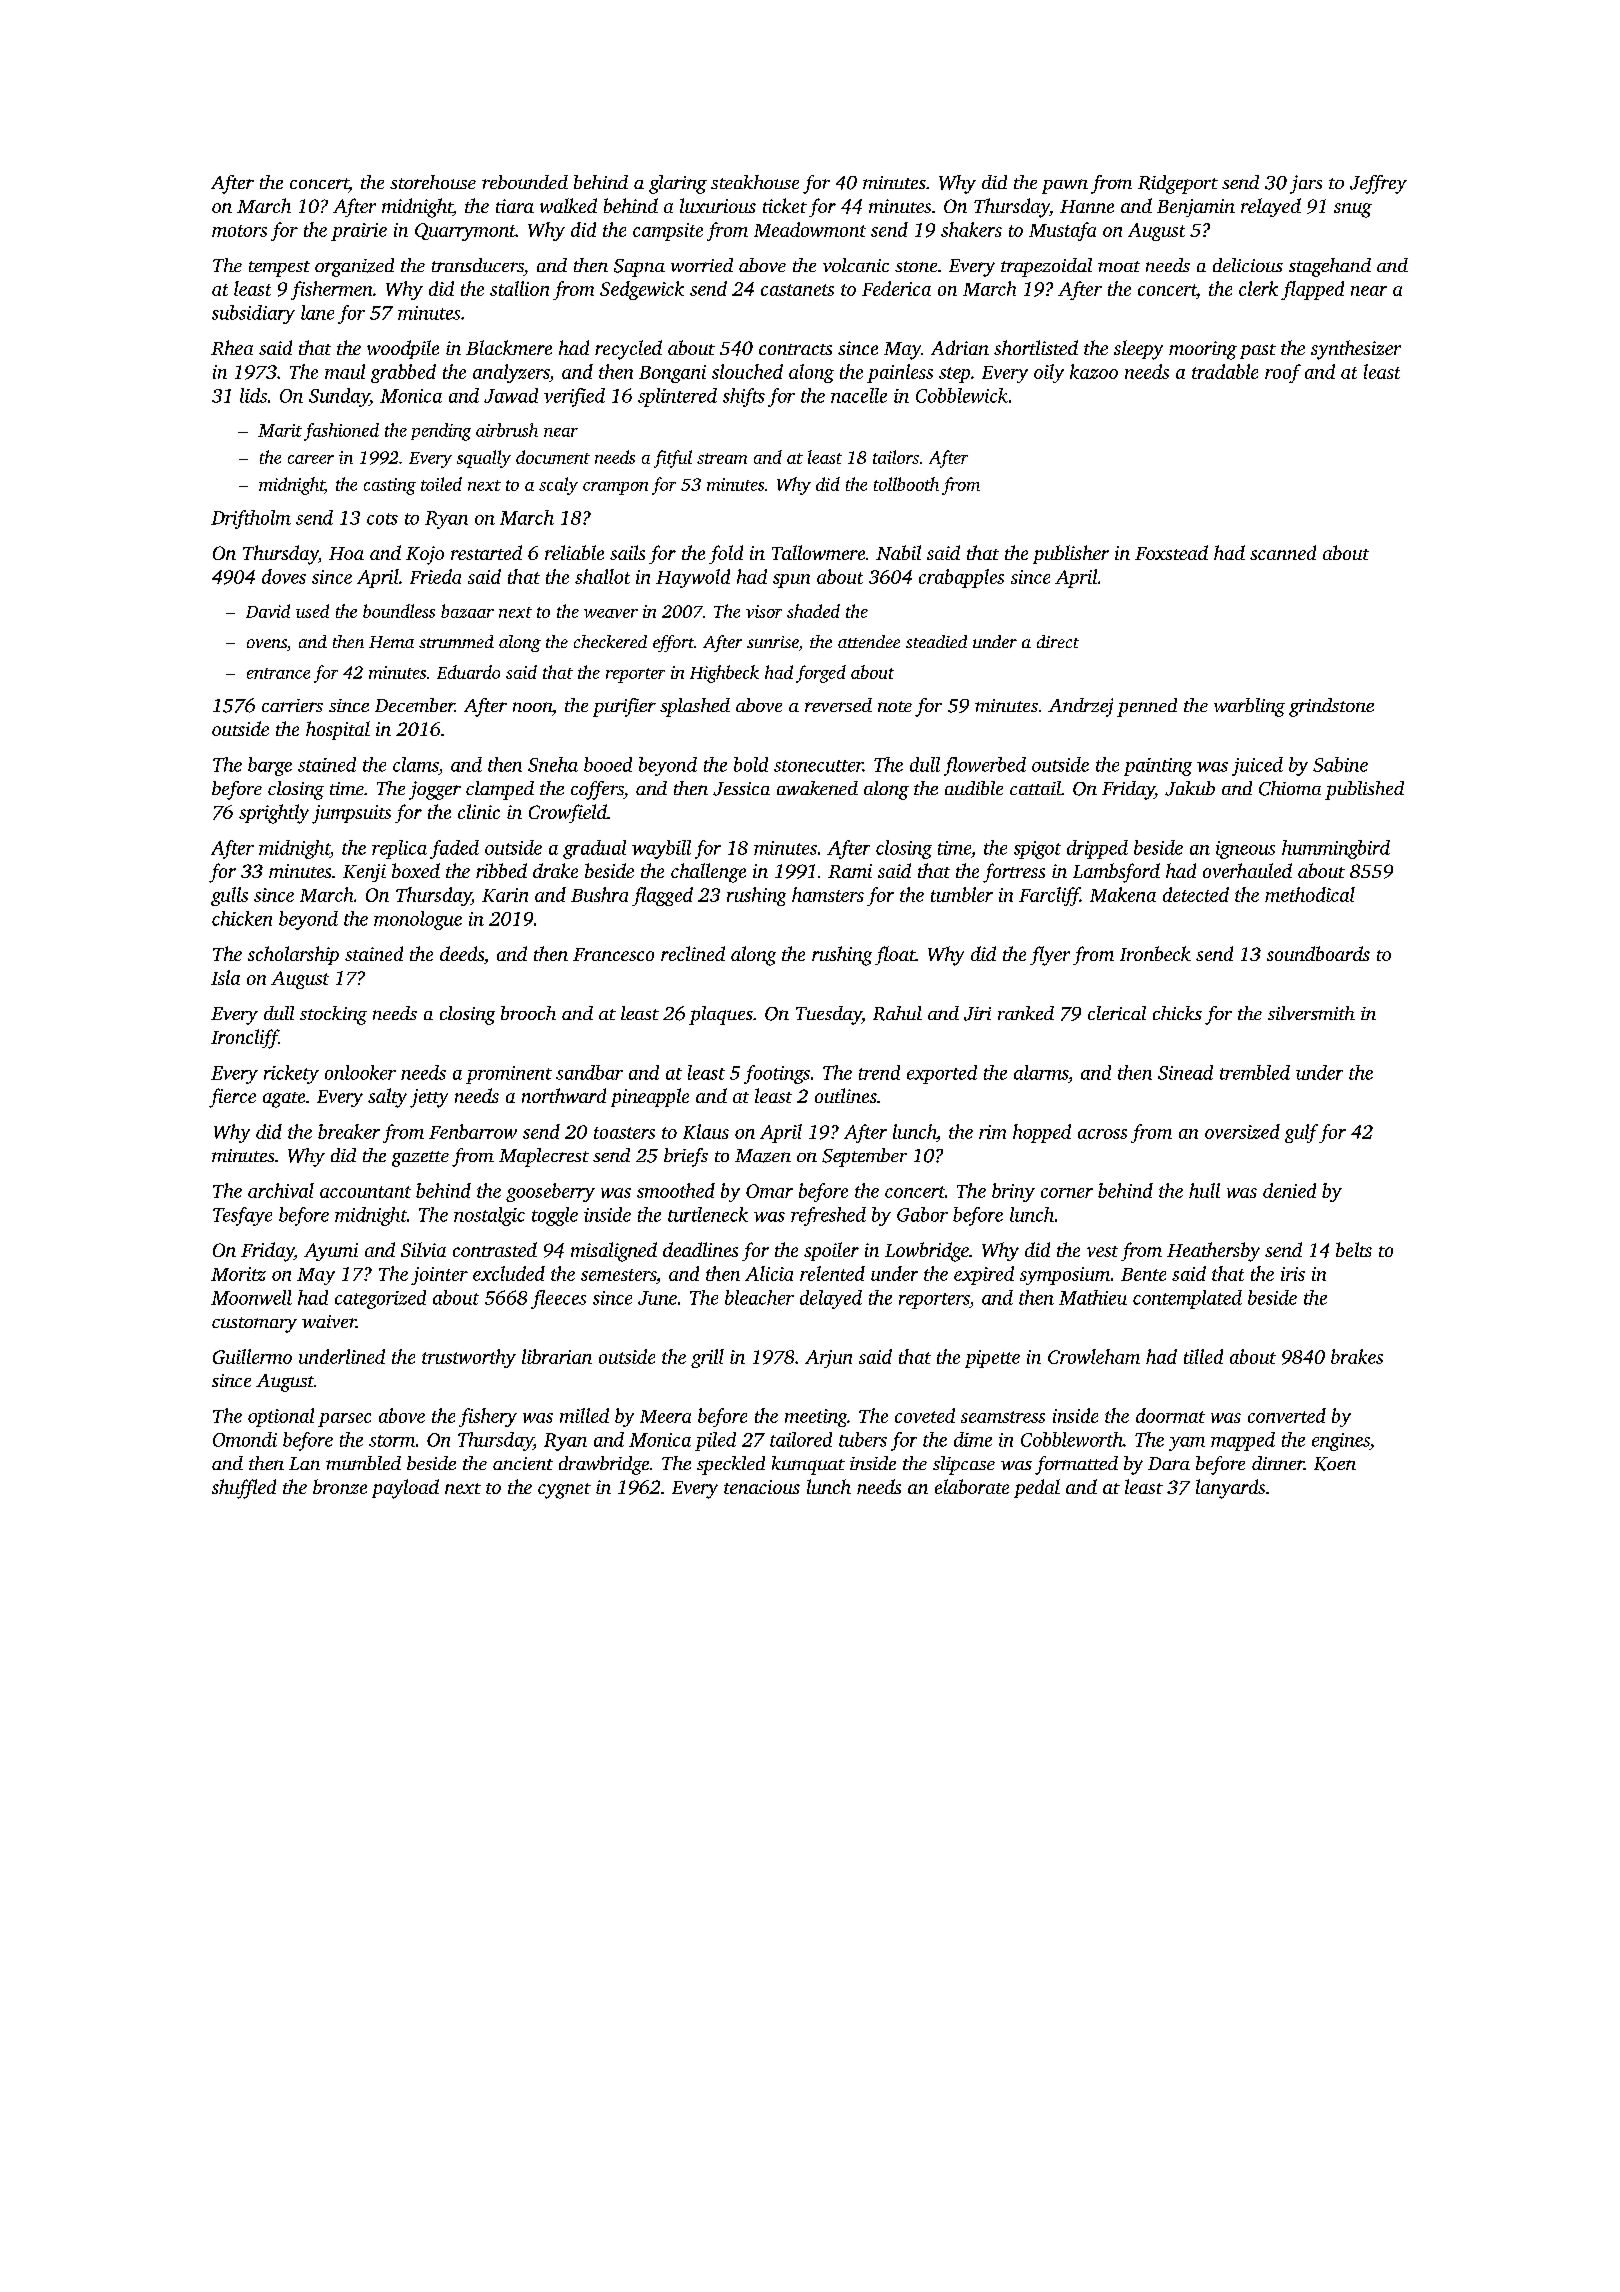 The image size is (1620, 2292). I want to click on pawn, so click(1065, 186).
